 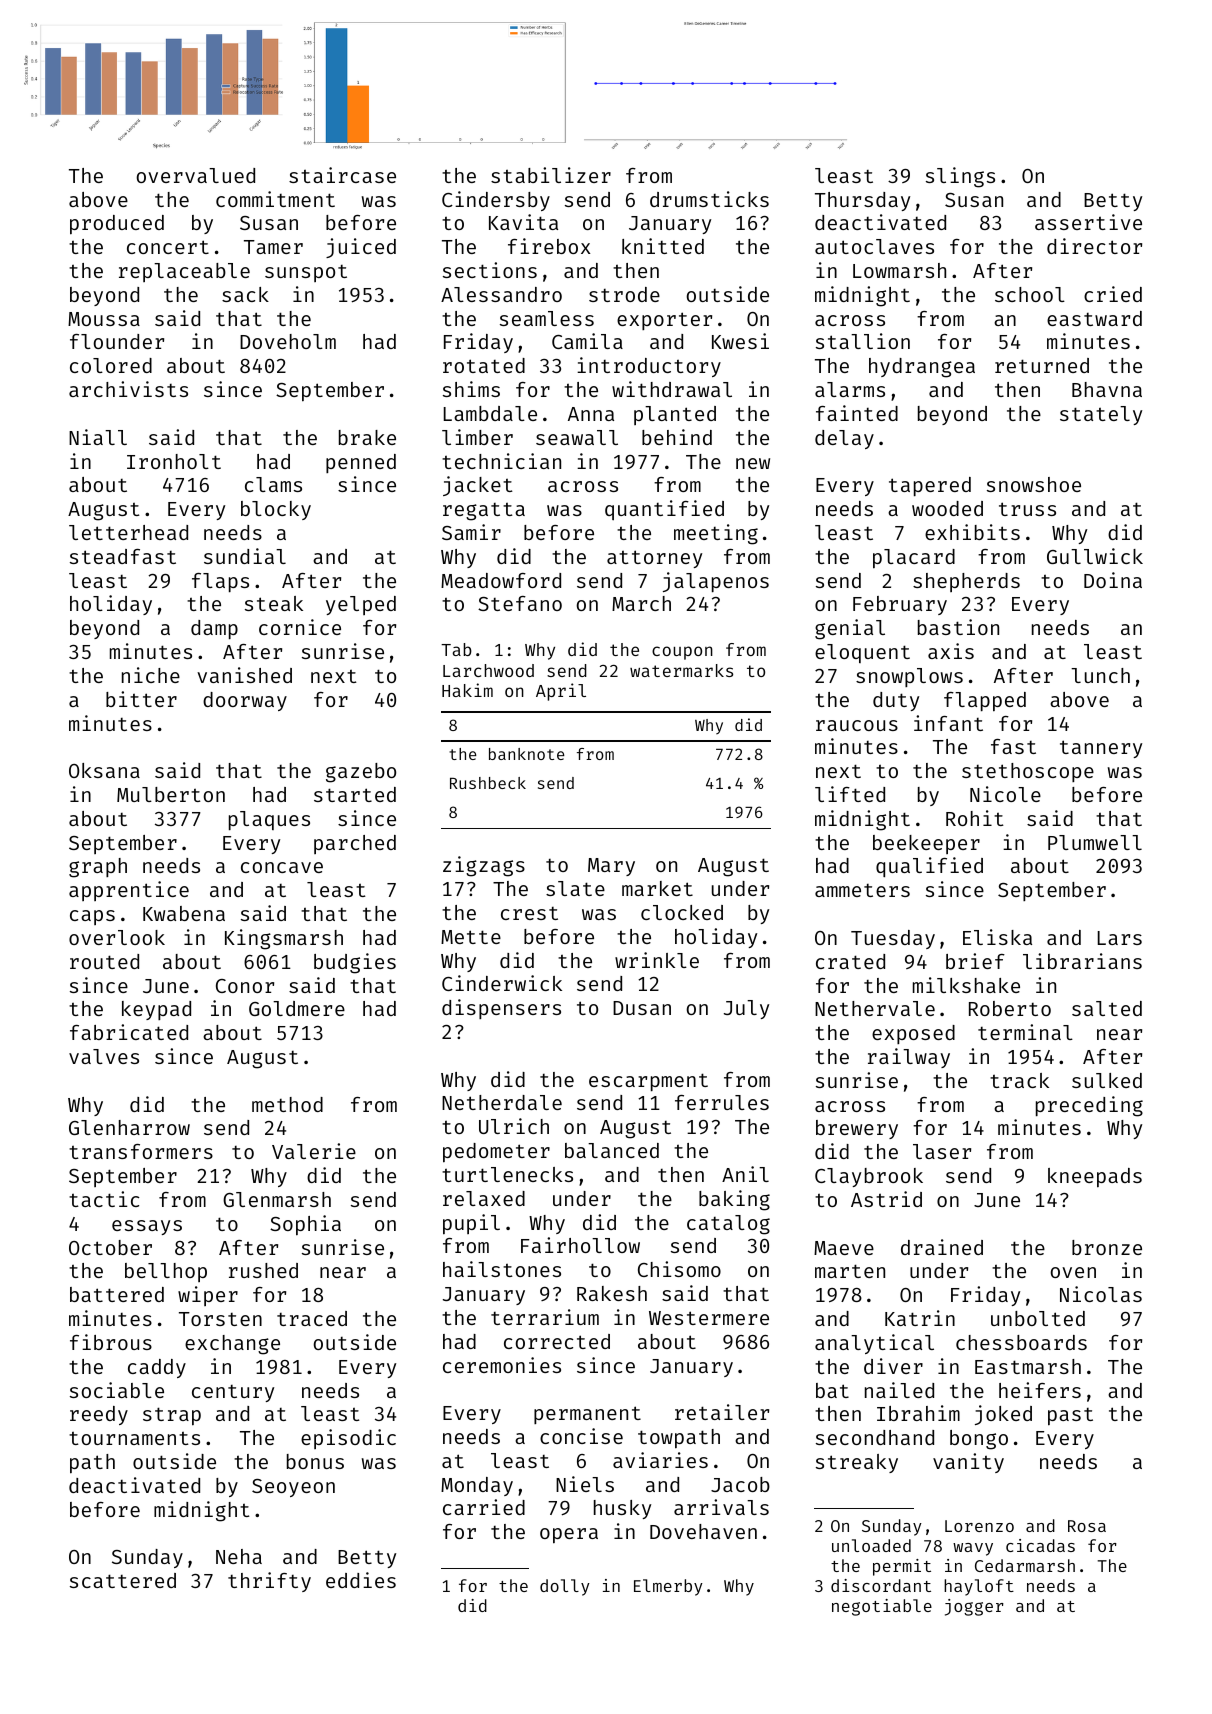 I want to click on lunch, so click(x=1100, y=675).
